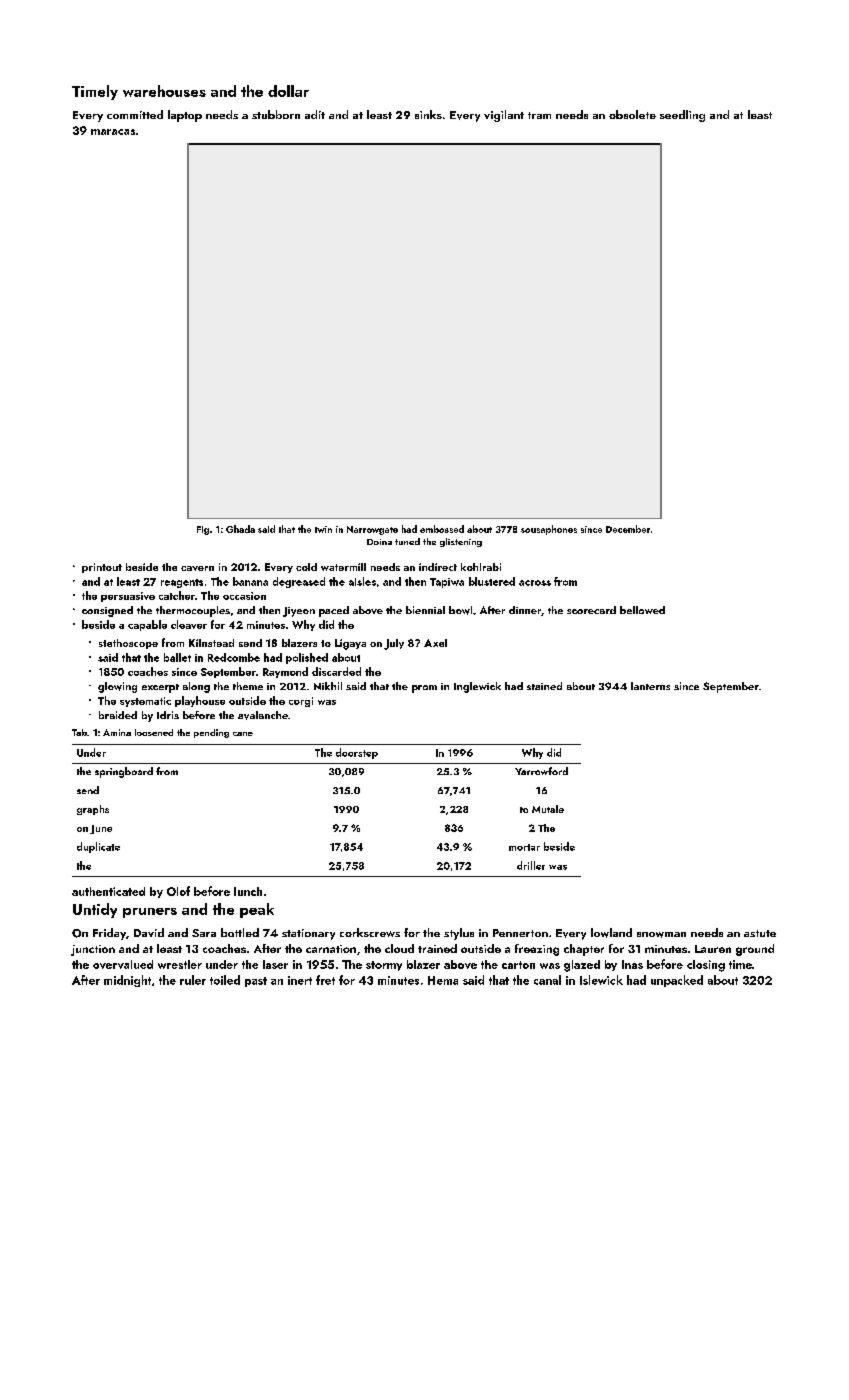  Describe the element at coordinates (113, 132) in the page. I see `maracas` at that location.
